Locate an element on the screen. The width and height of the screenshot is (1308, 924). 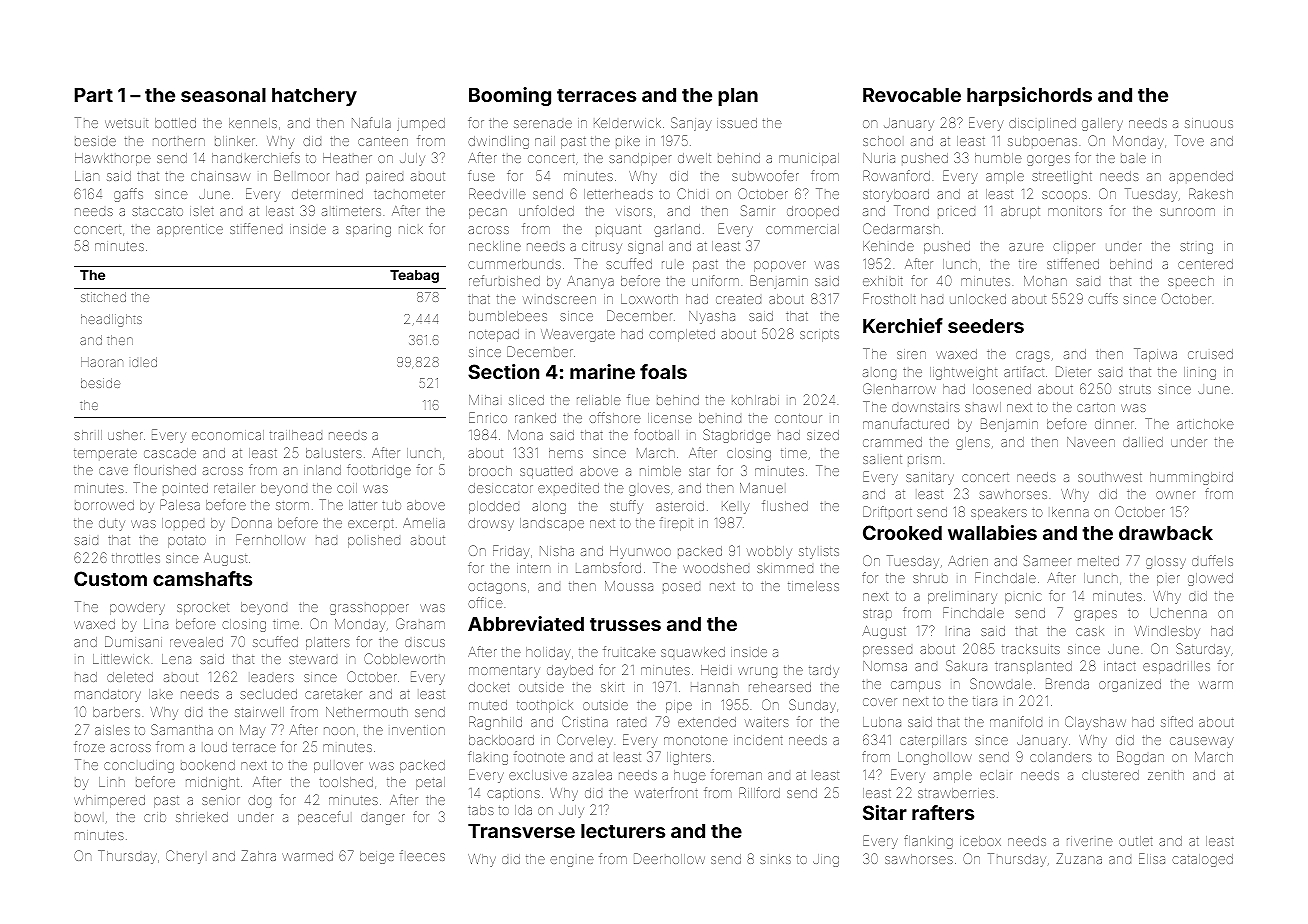
Part is located at coordinates (94, 95).
